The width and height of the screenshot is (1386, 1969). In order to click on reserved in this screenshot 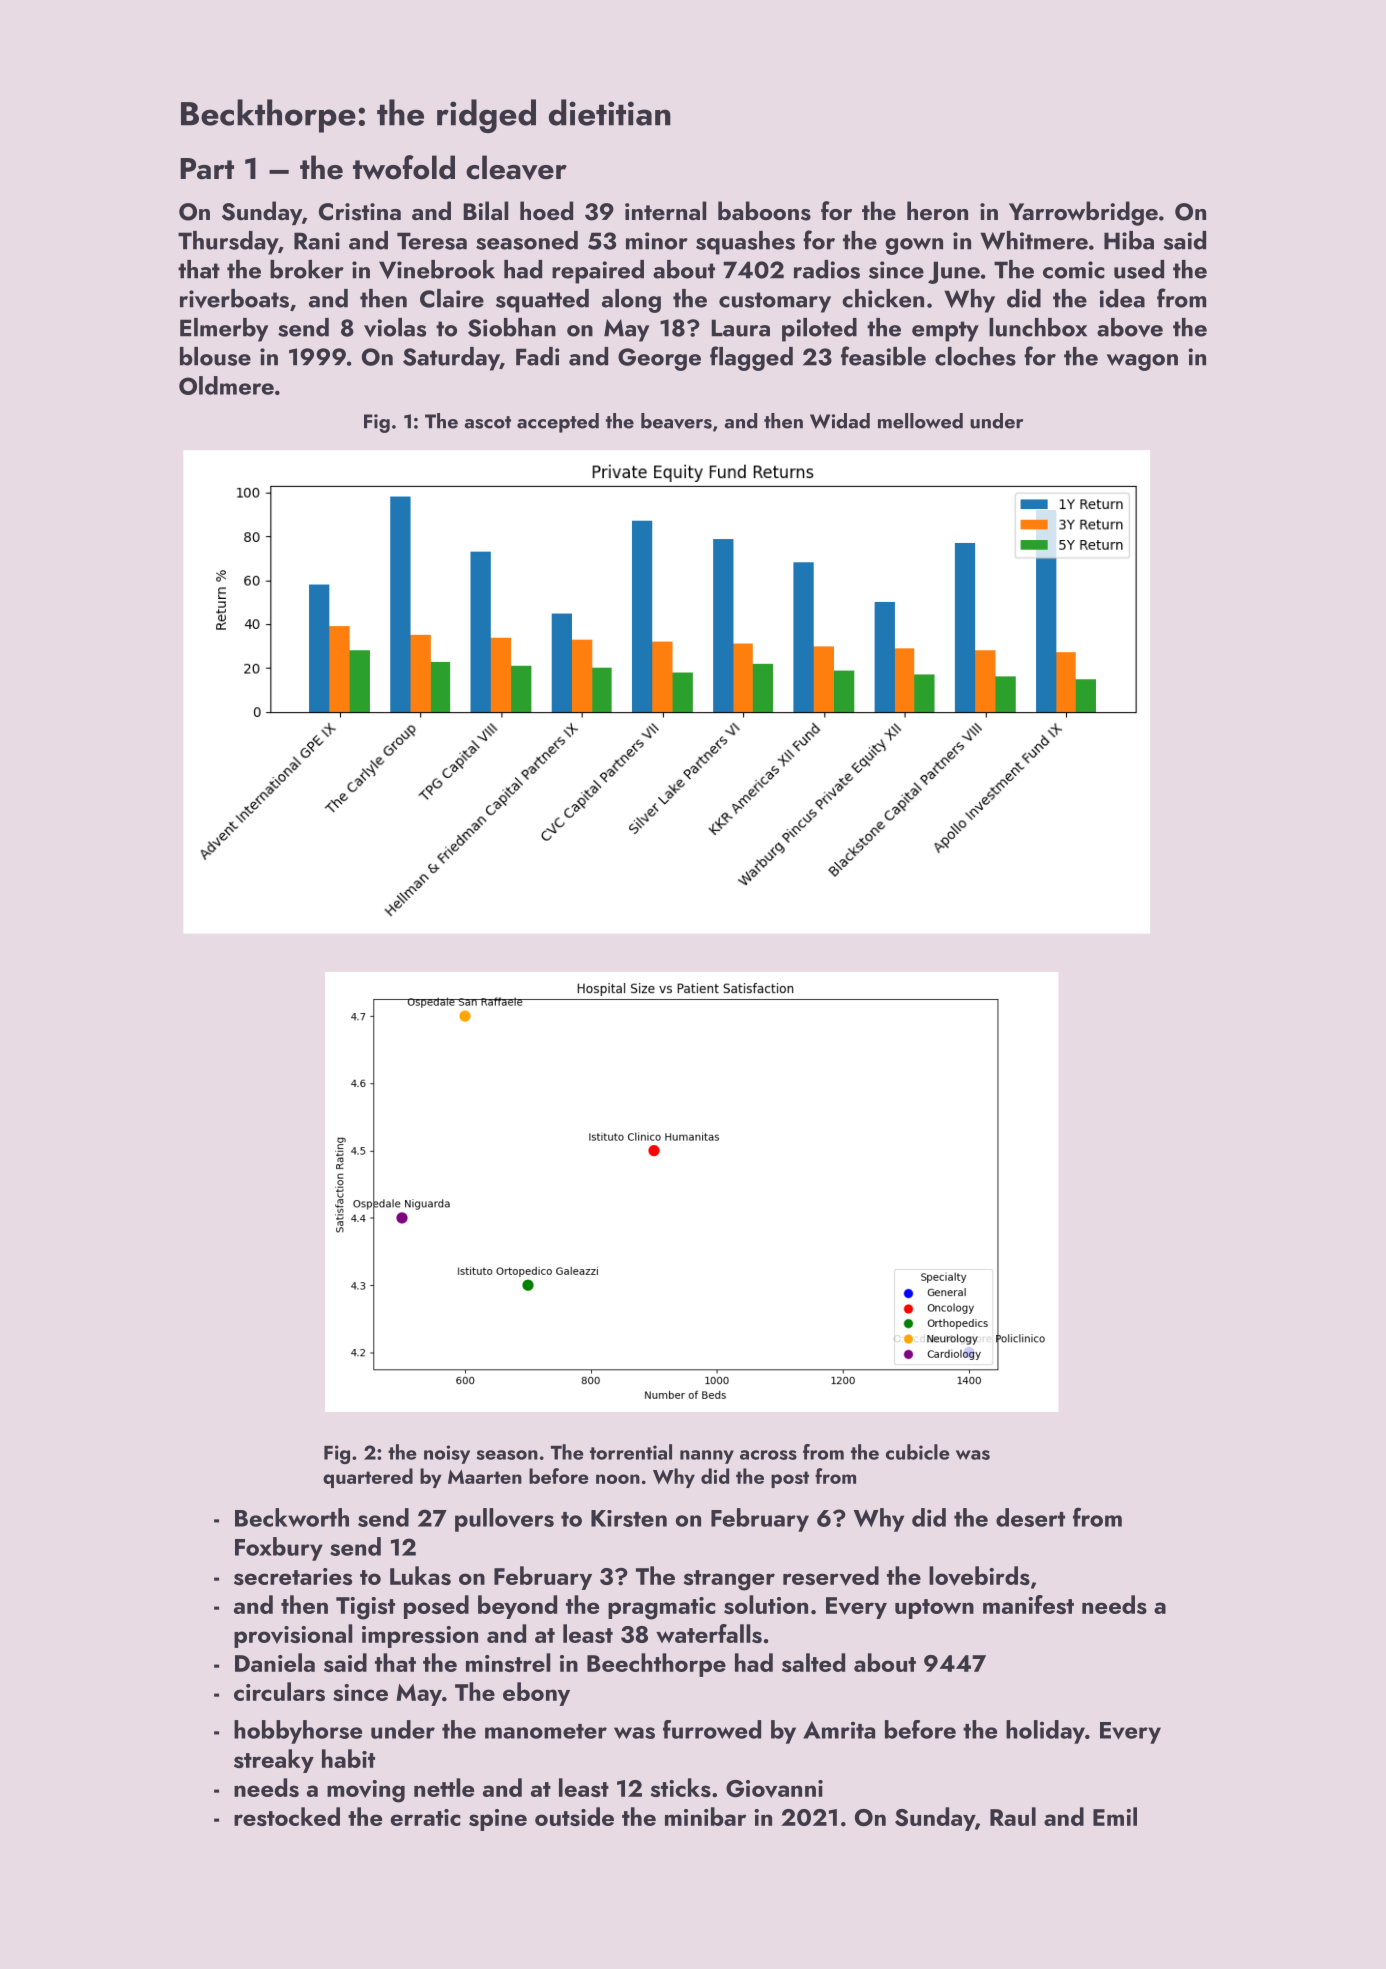, I will do `click(831, 1576)`.
